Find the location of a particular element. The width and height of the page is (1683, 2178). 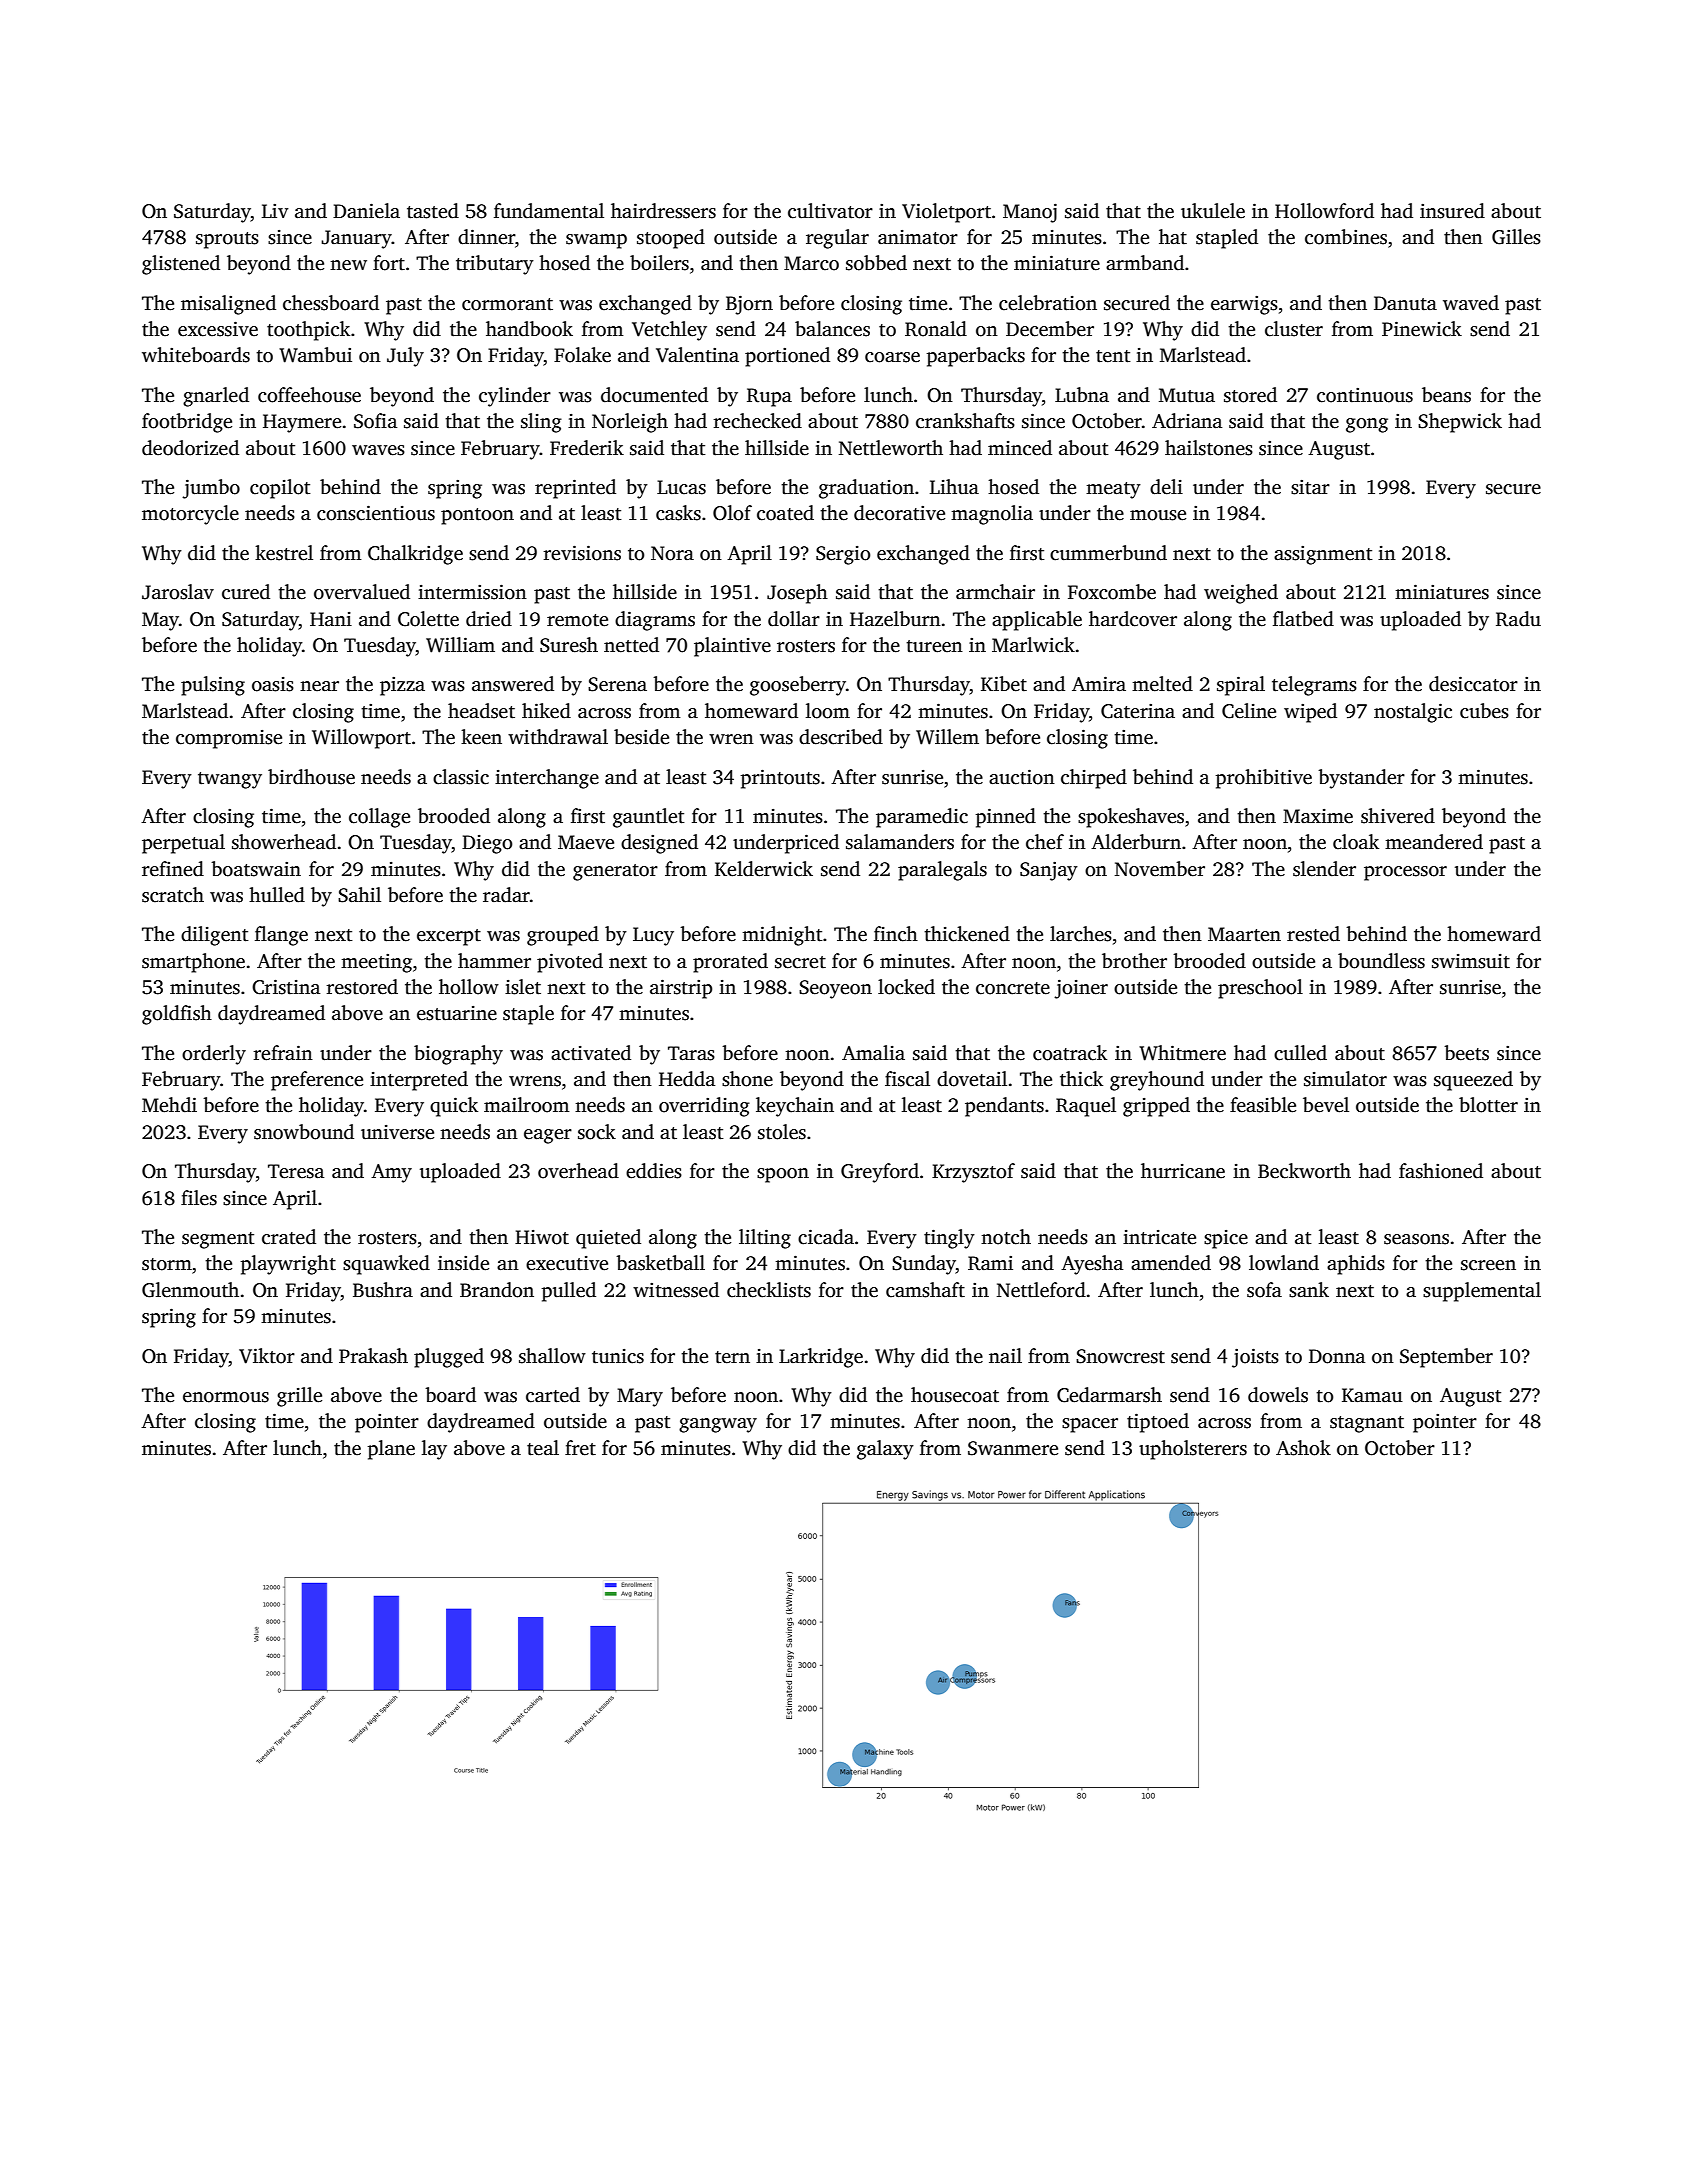

telegrams is located at coordinates (1314, 686).
